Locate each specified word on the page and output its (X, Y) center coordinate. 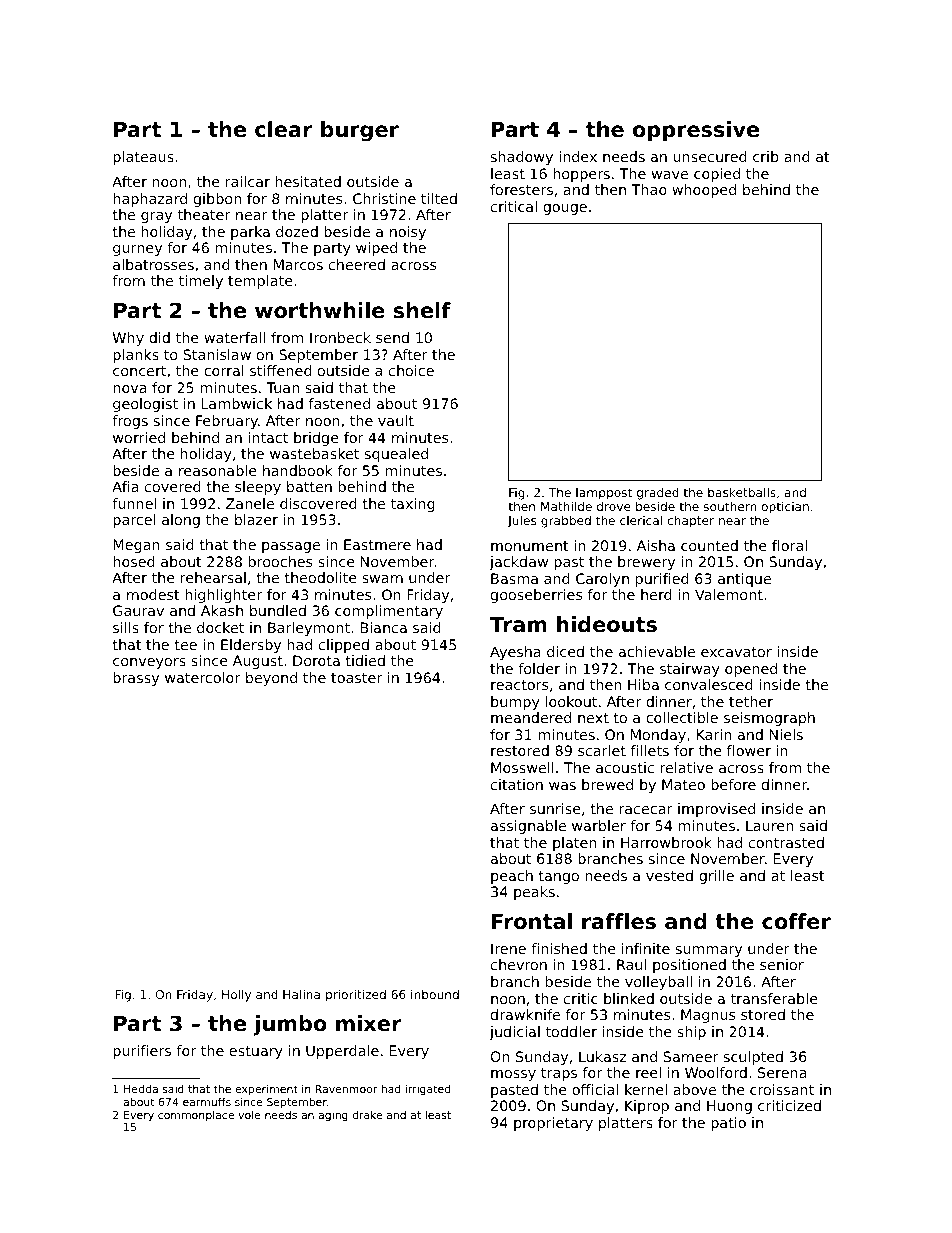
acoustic (625, 767)
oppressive (696, 131)
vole (249, 1115)
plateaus (143, 158)
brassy (136, 679)
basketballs (742, 492)
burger (360, 131)
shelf (422, 310)
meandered (531, 717)
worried (139, 437)
